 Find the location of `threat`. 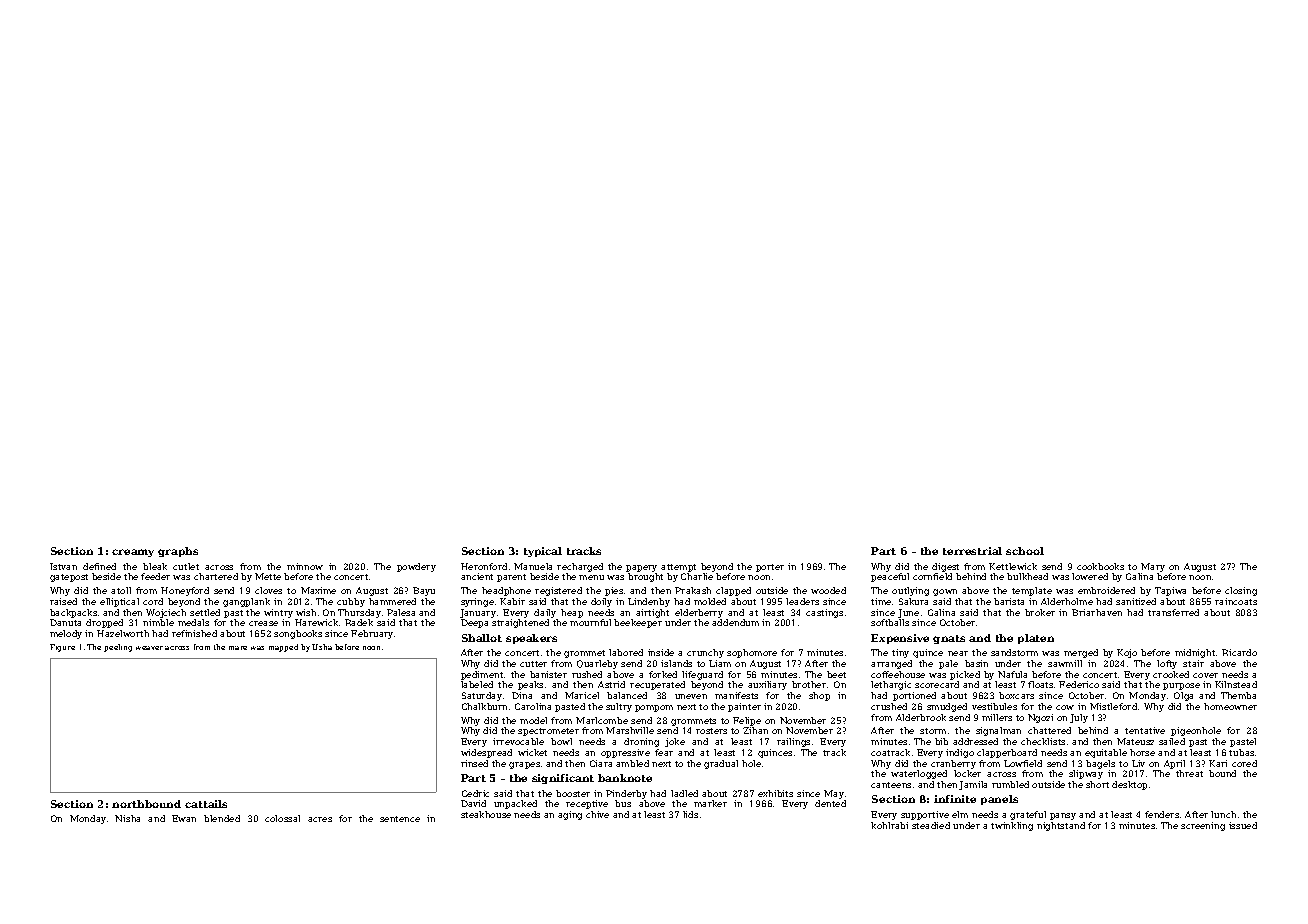

threat is located at coordinates (1189, 773).
